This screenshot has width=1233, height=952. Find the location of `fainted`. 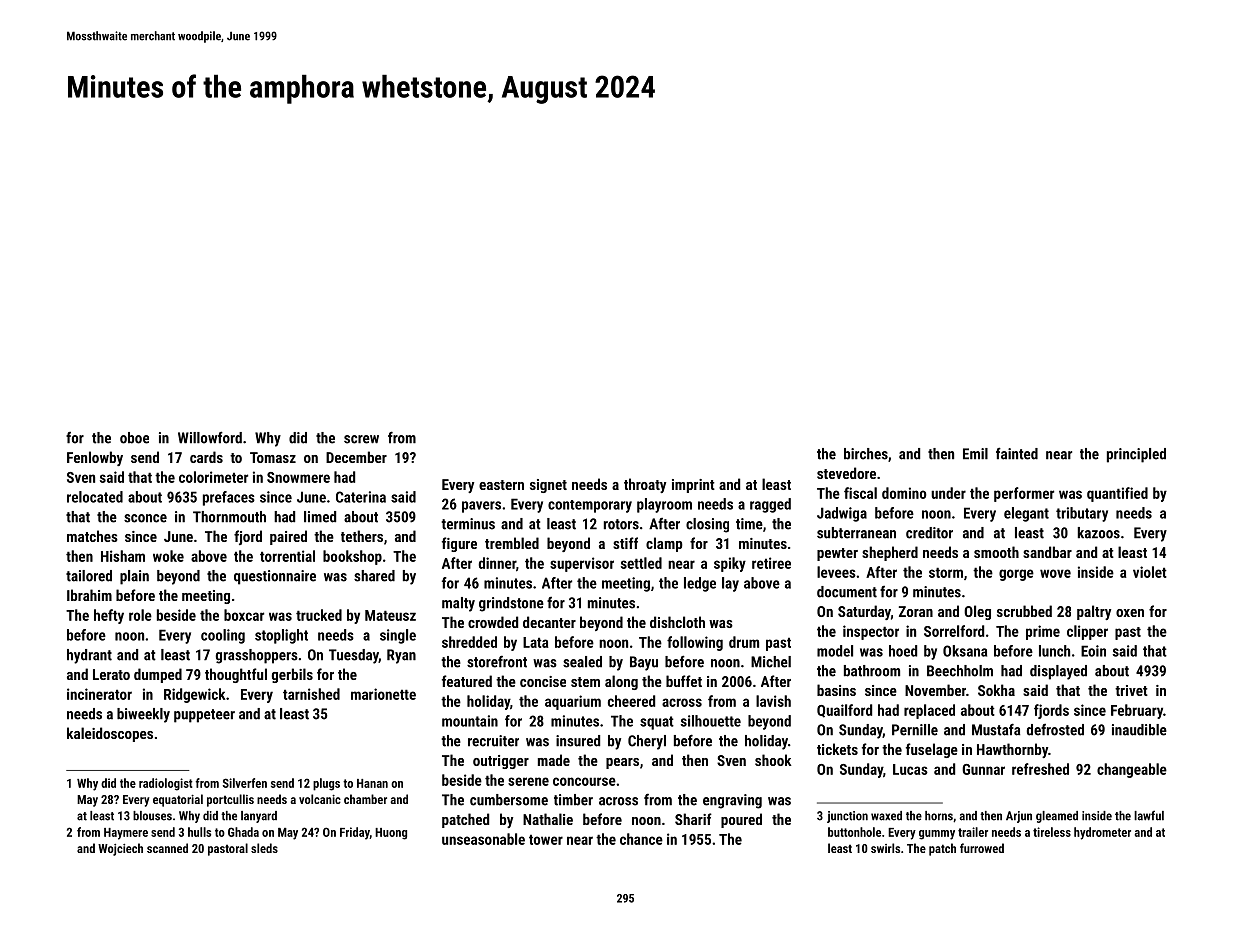

fainted is located at coordinates (1017, 453).
